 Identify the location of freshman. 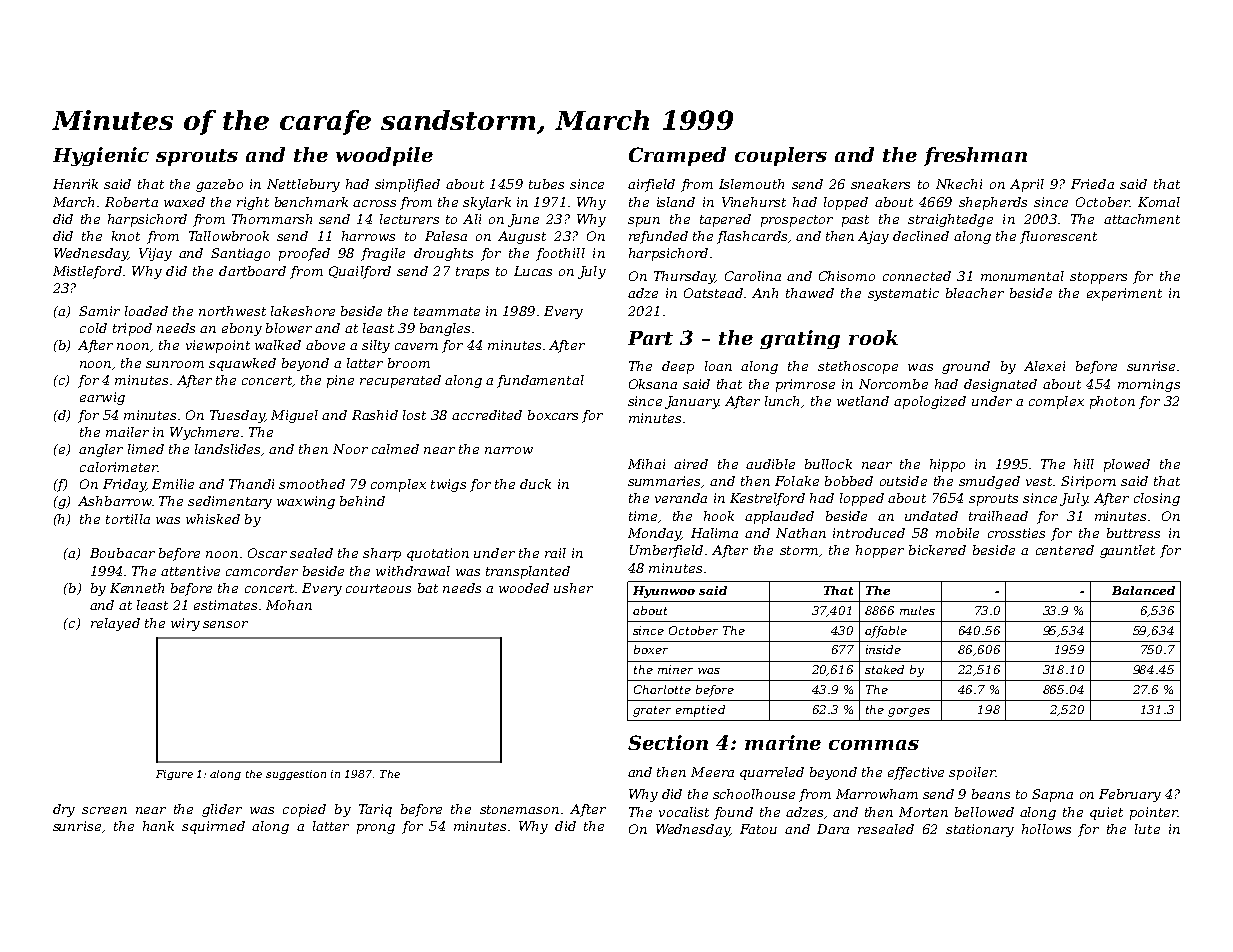
(975, 156).
